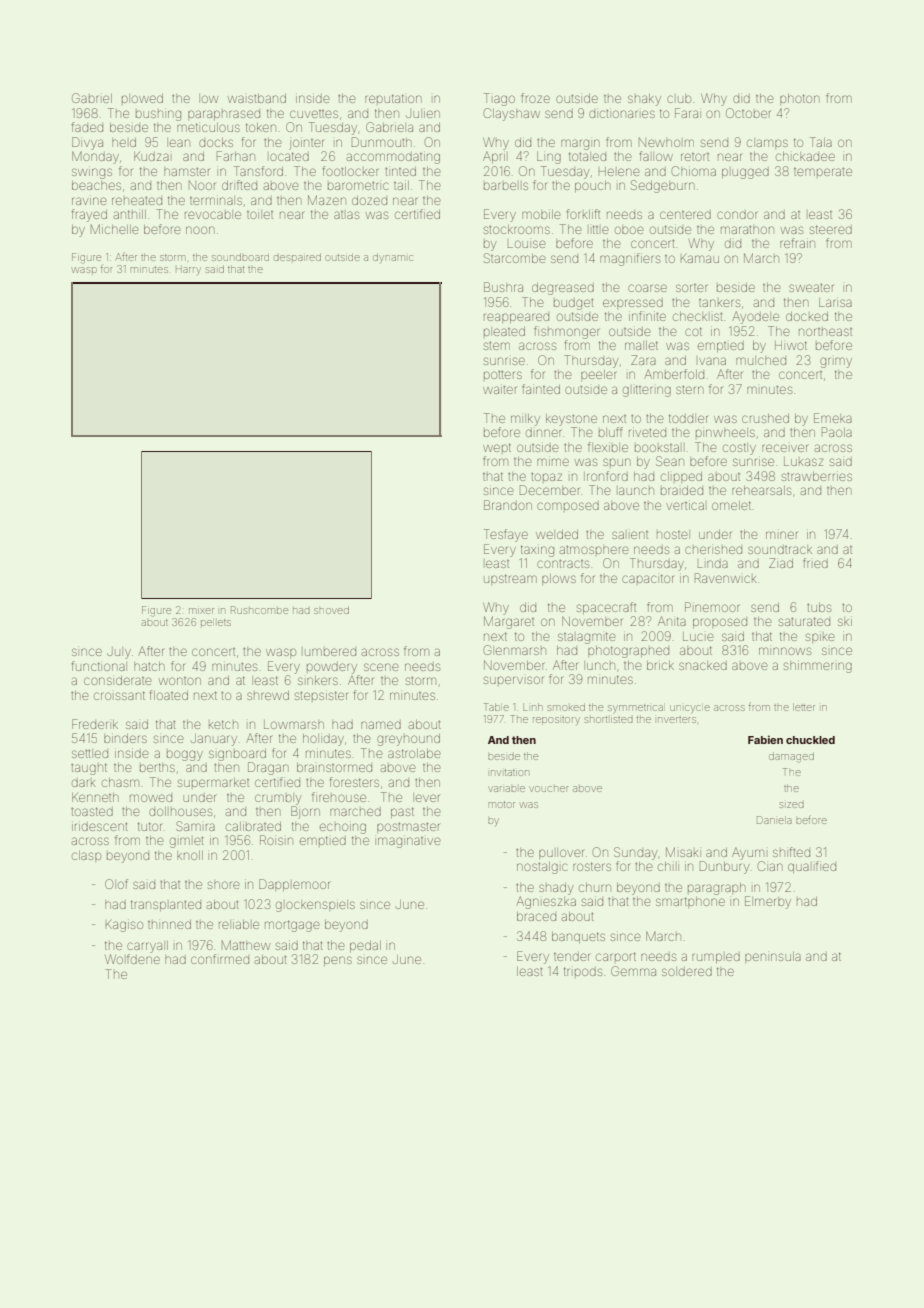 This screenshot has height=1308, width=924. I want to click on crushed, so click(765, 418).
